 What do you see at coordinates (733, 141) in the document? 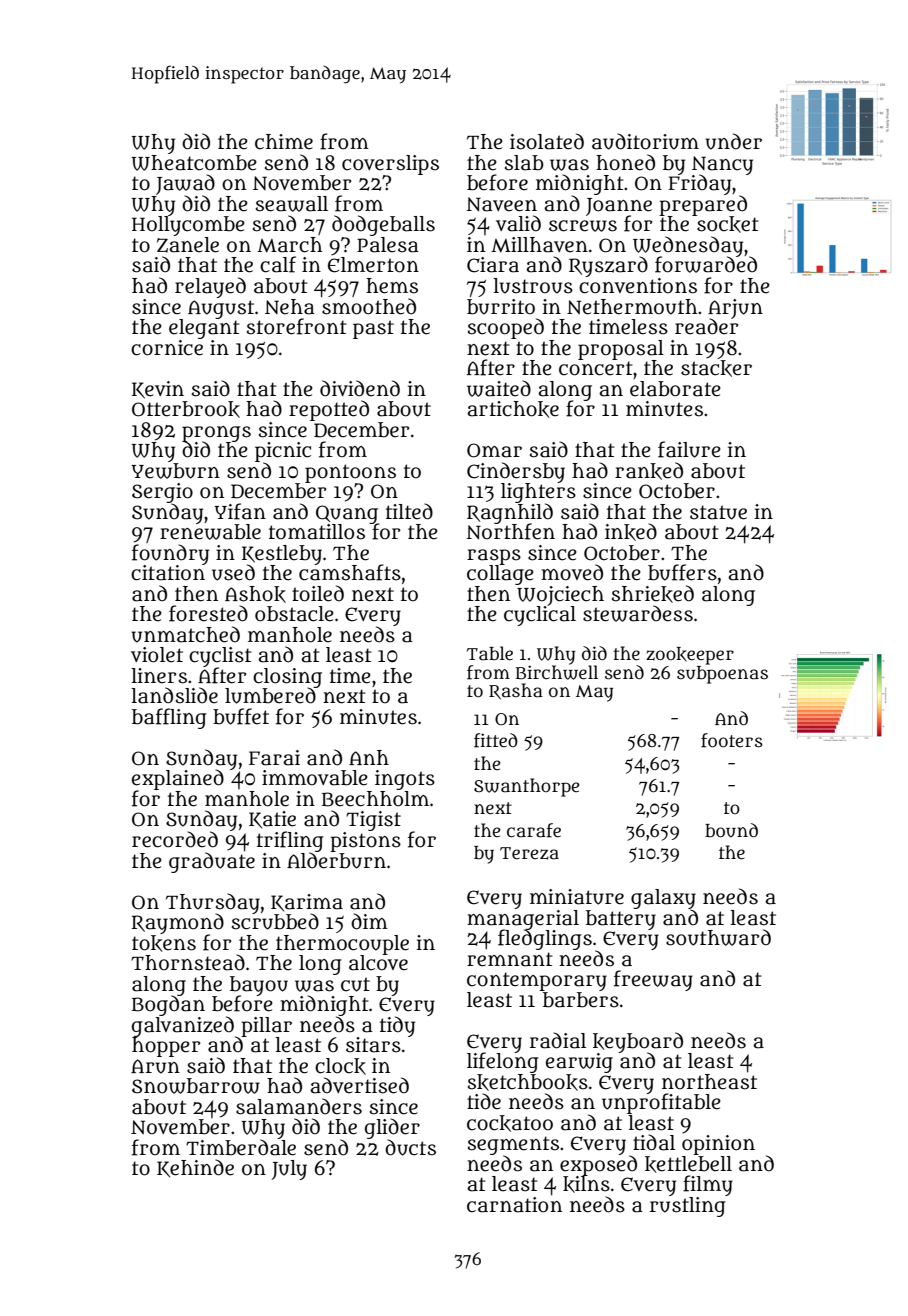
I see `under` at bounding box center [733, 141].
